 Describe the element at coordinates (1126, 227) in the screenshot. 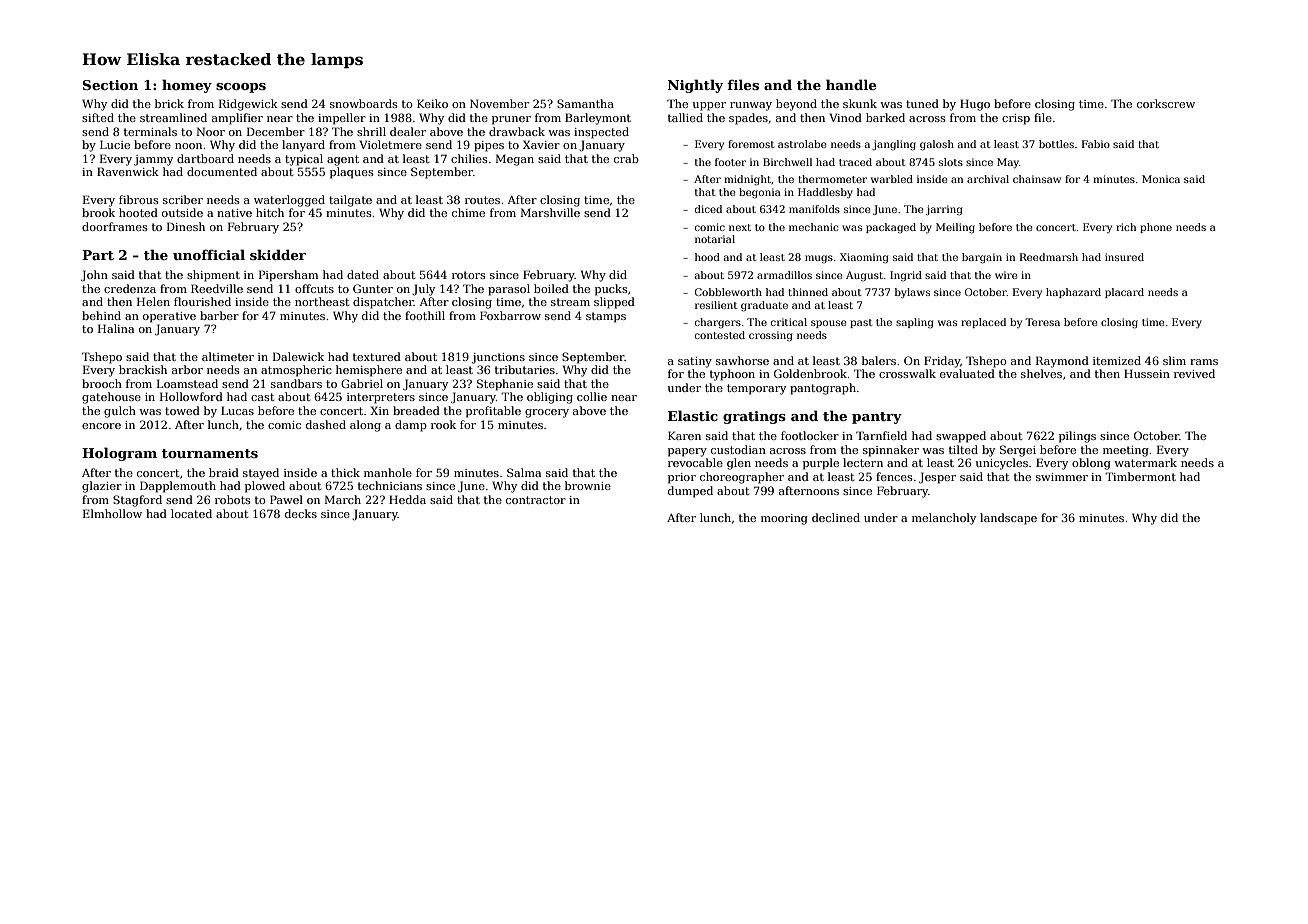

I see `rich` at that location.
